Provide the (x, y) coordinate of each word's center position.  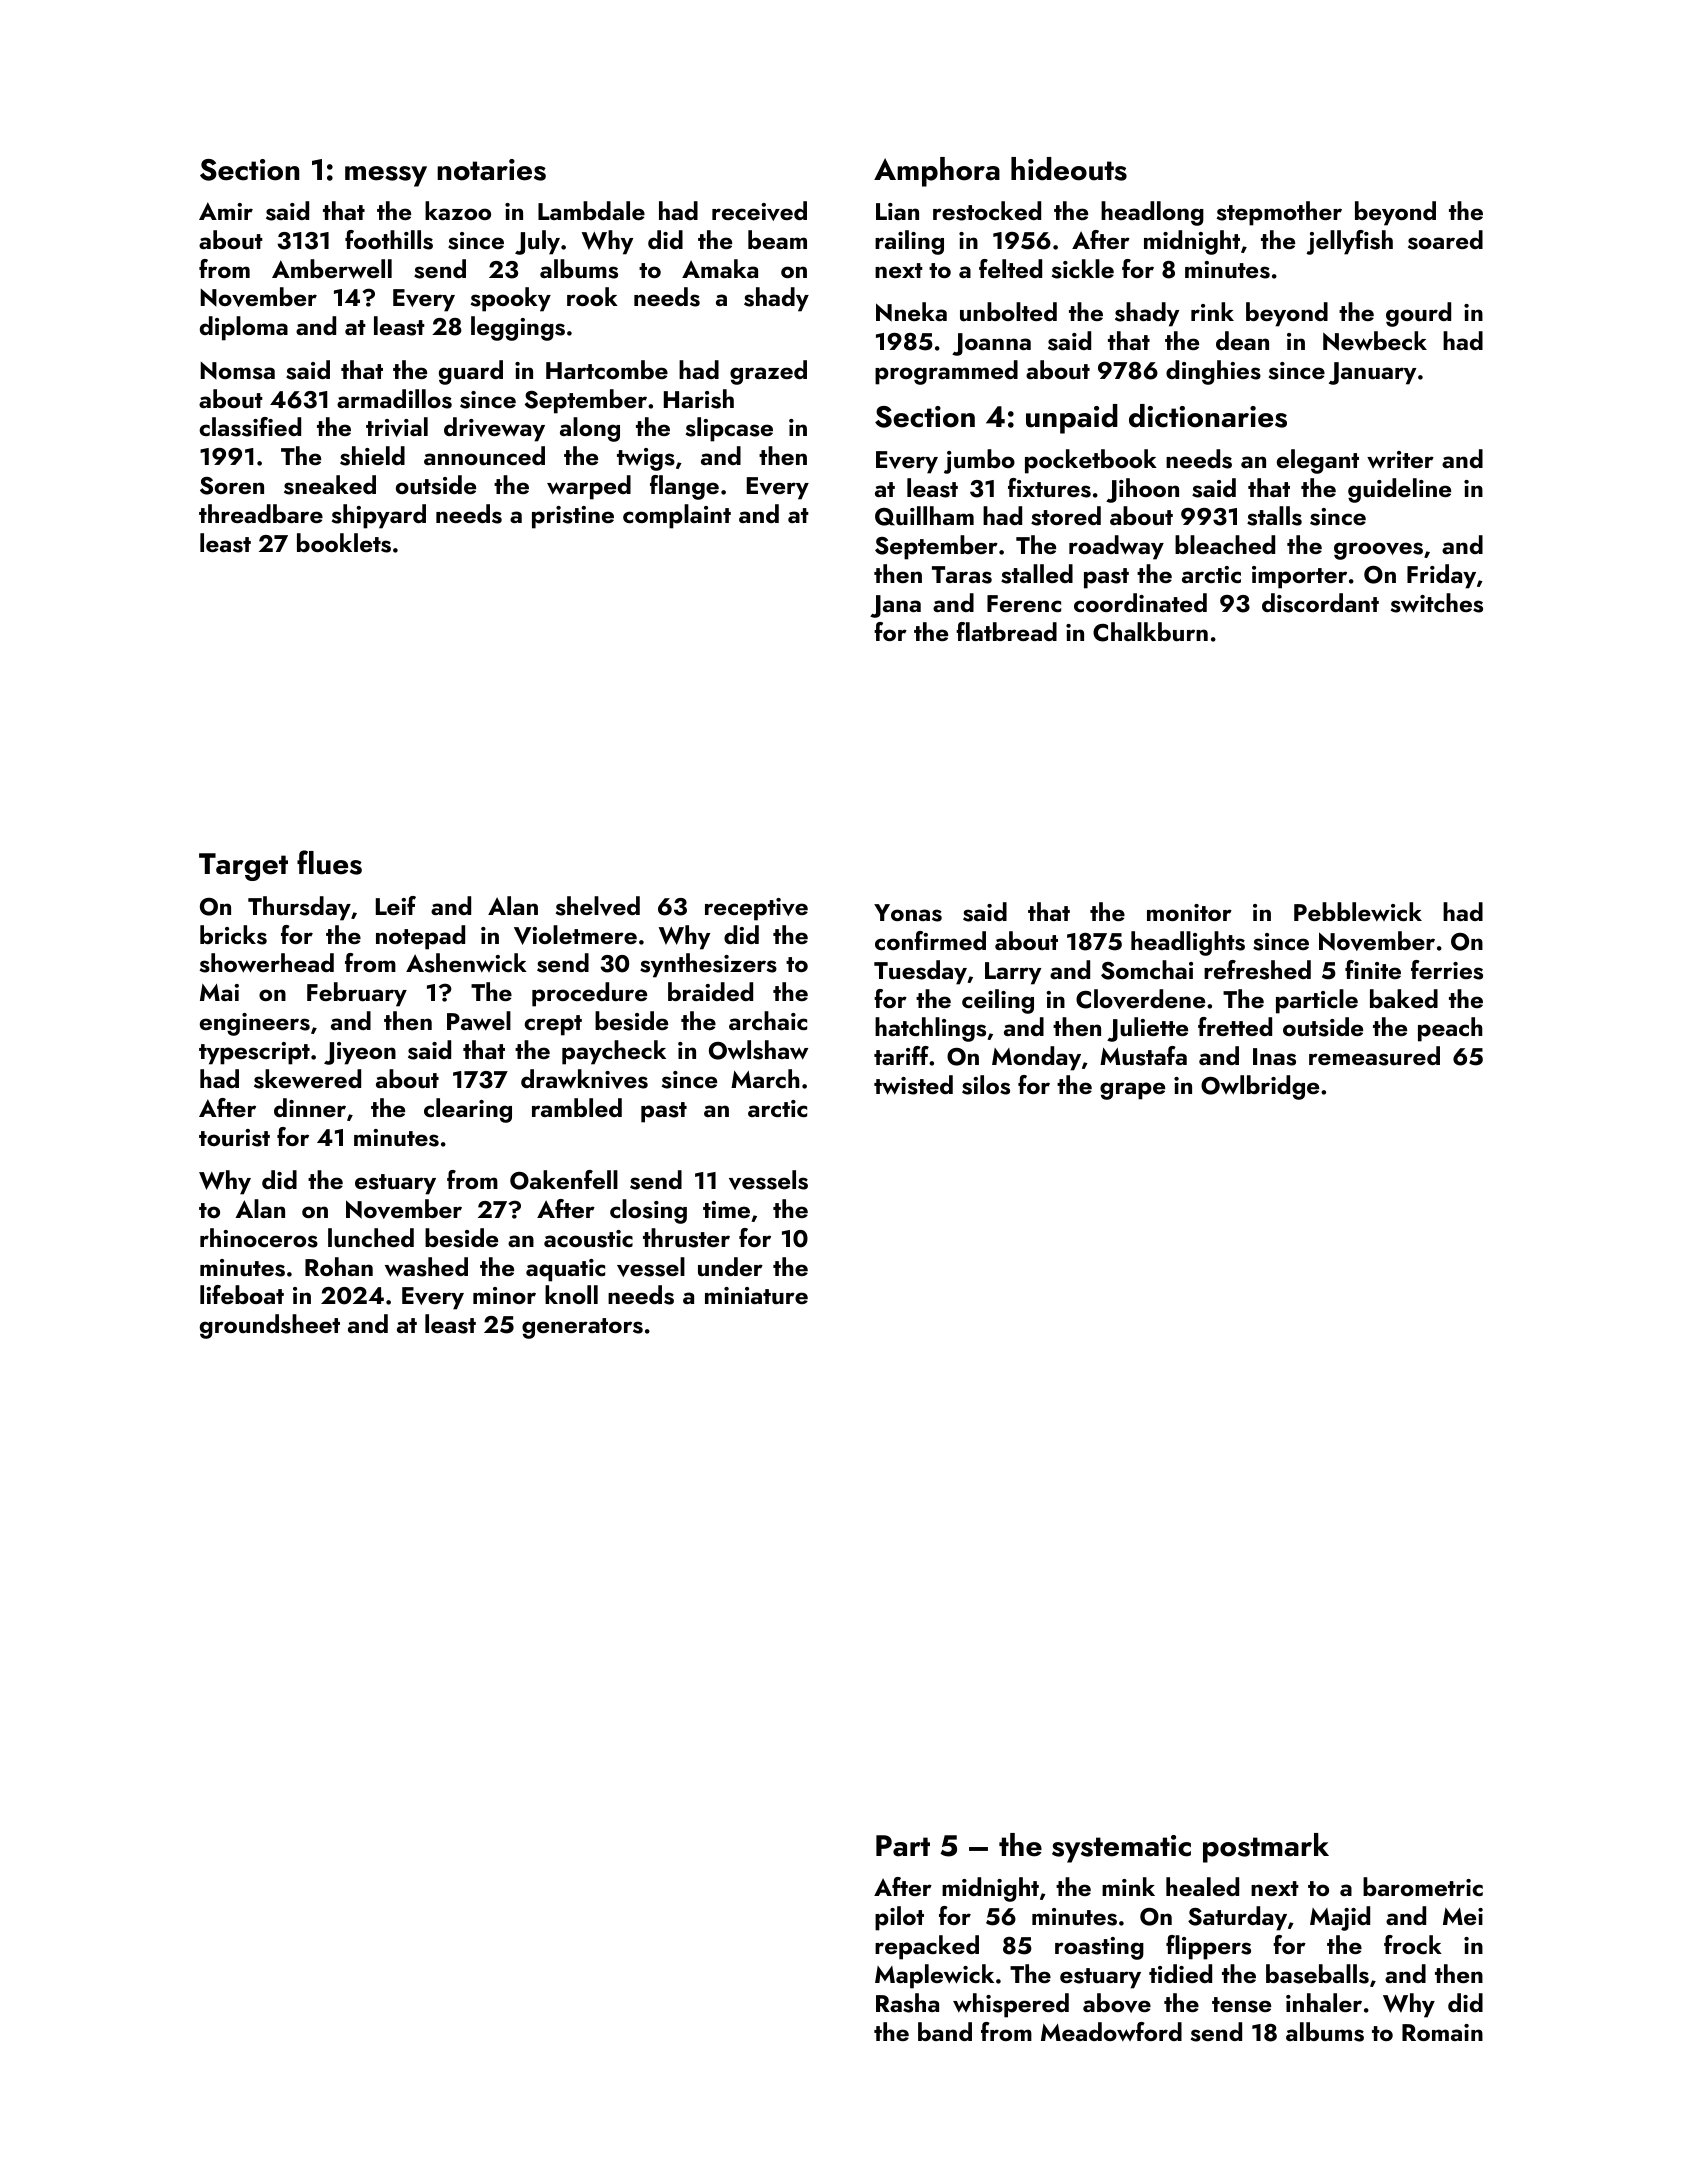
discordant (1320, 603)
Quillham (924, 516)
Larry (1013, 973)
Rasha (907, 2003)
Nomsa (238, 371)
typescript (254, 1053)
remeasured (1374, 1056)
